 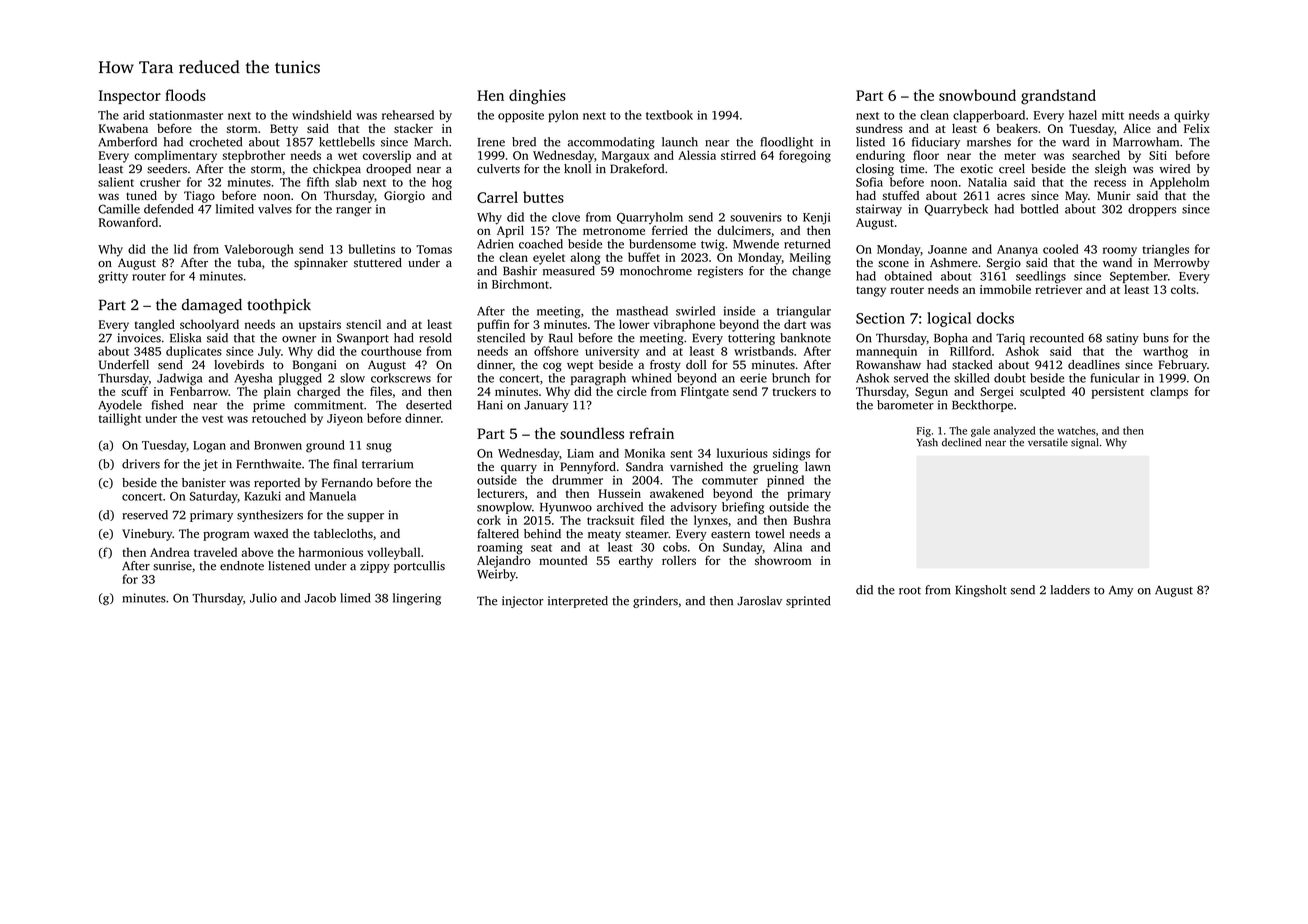 What do you see at coordinates (185, 95) in the page?
I see `floods` at bounding box center [185, 95].
